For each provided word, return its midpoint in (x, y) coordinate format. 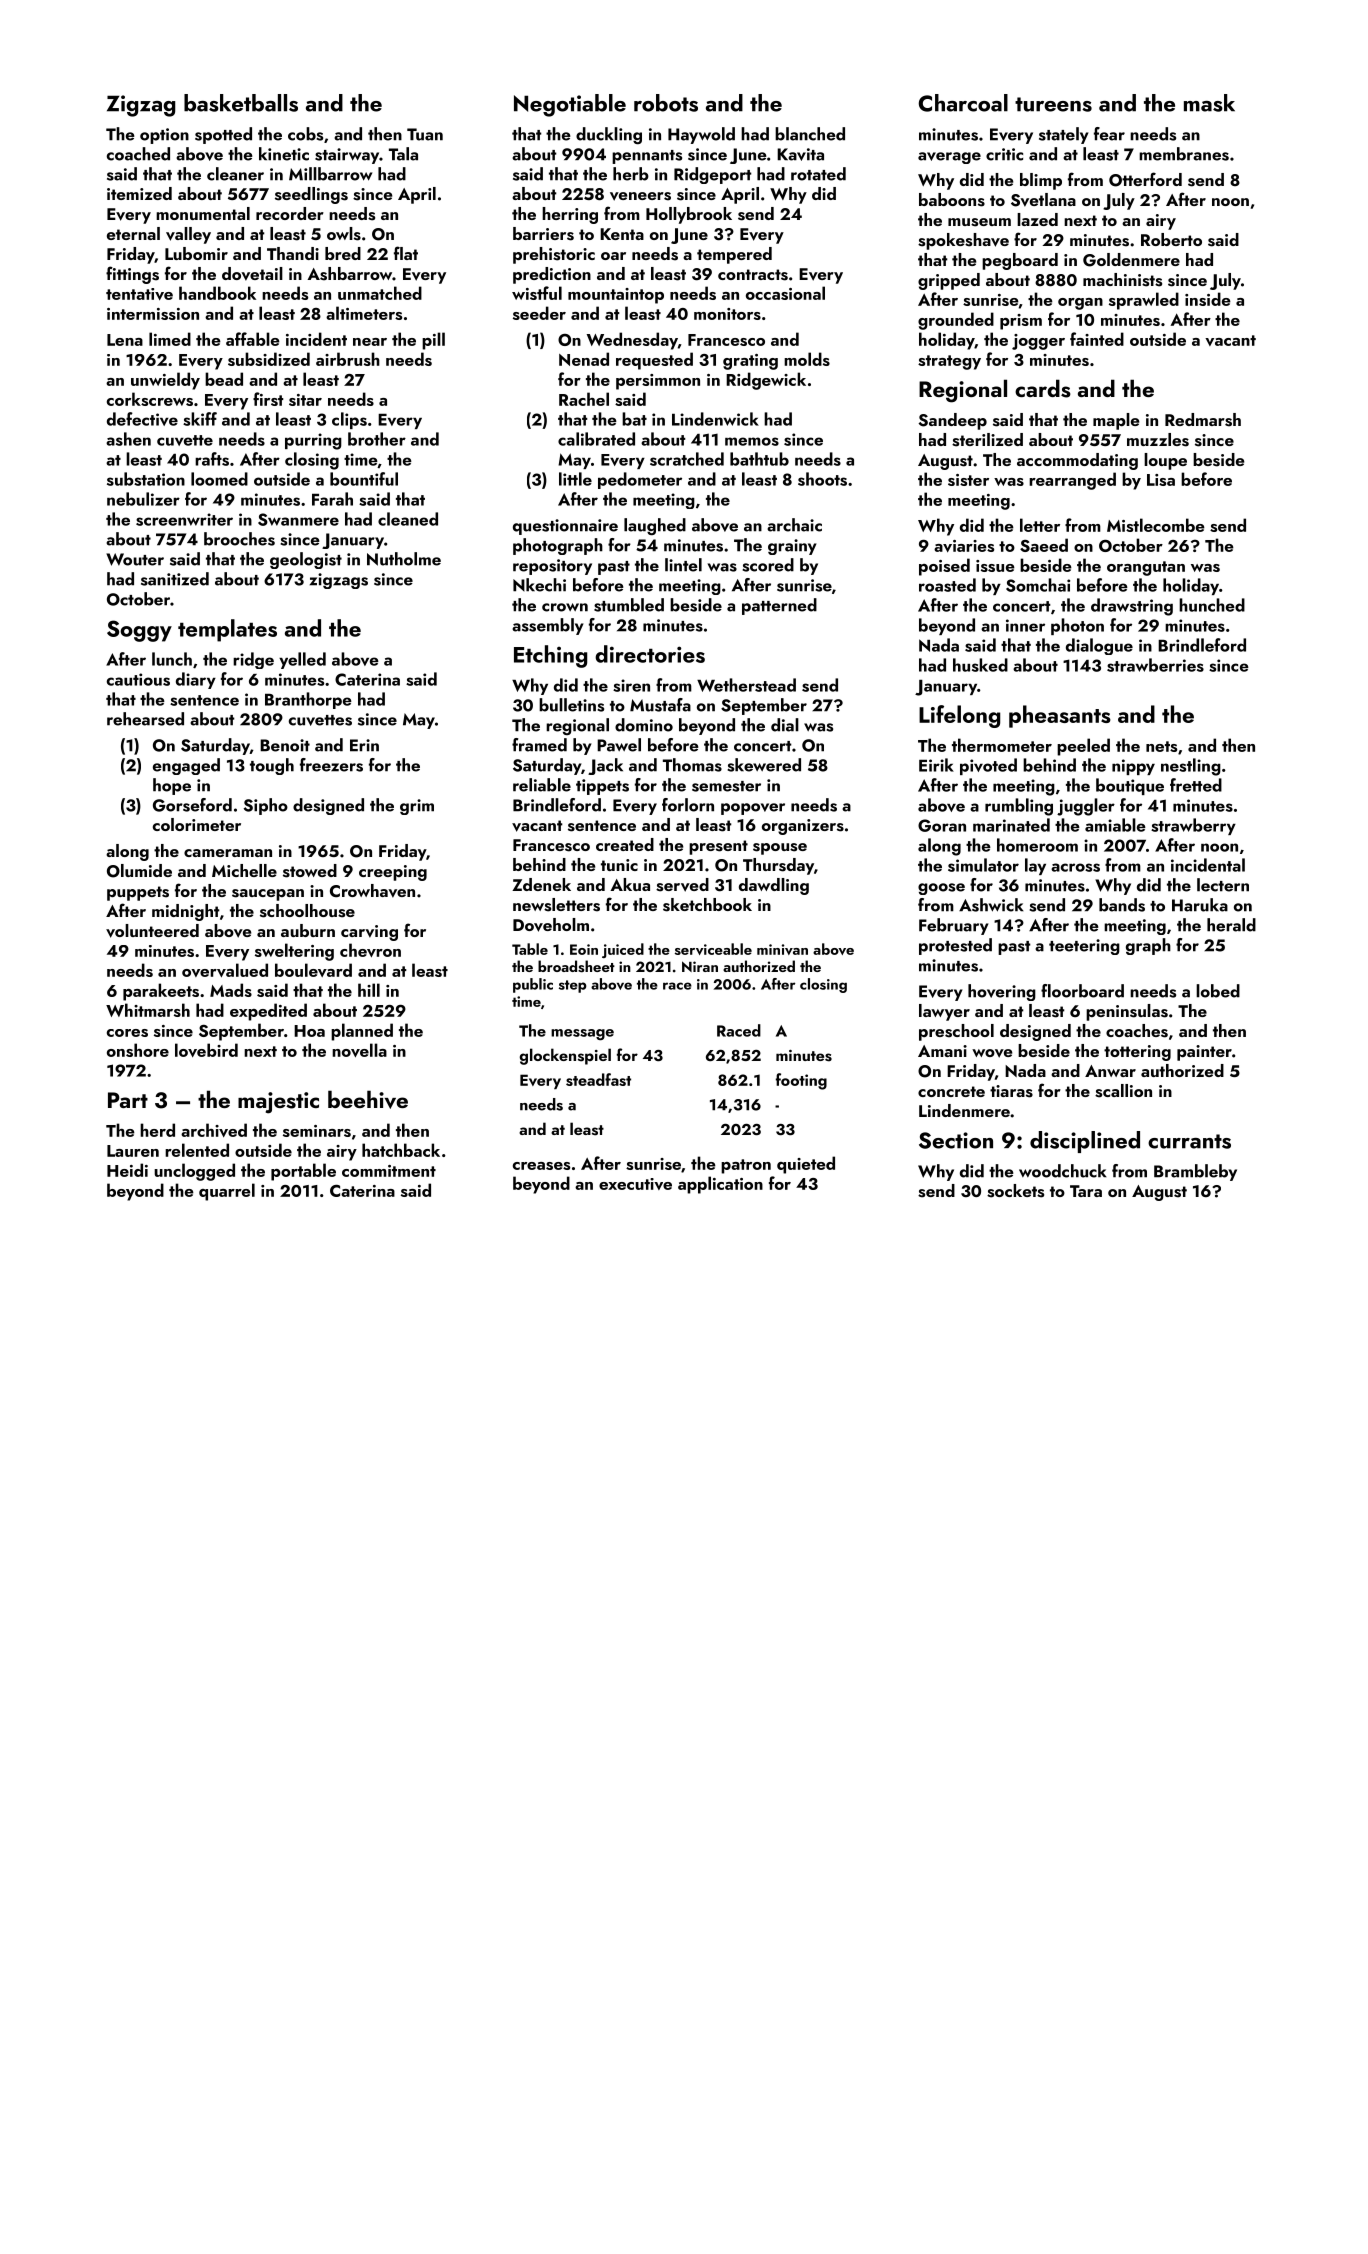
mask (1209, 103)
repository (552, 567)
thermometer (1002, 745)
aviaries (964, 546)
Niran (700, 966)
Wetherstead (746, 685)
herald (1231, 925)
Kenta (622, 234)
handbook (217, 293)
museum (979, 222)
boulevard (313, 970)
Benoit (285, 745)
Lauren (133, 1151)
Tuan (425, 134)
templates (227, 630)
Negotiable (570, 105)
